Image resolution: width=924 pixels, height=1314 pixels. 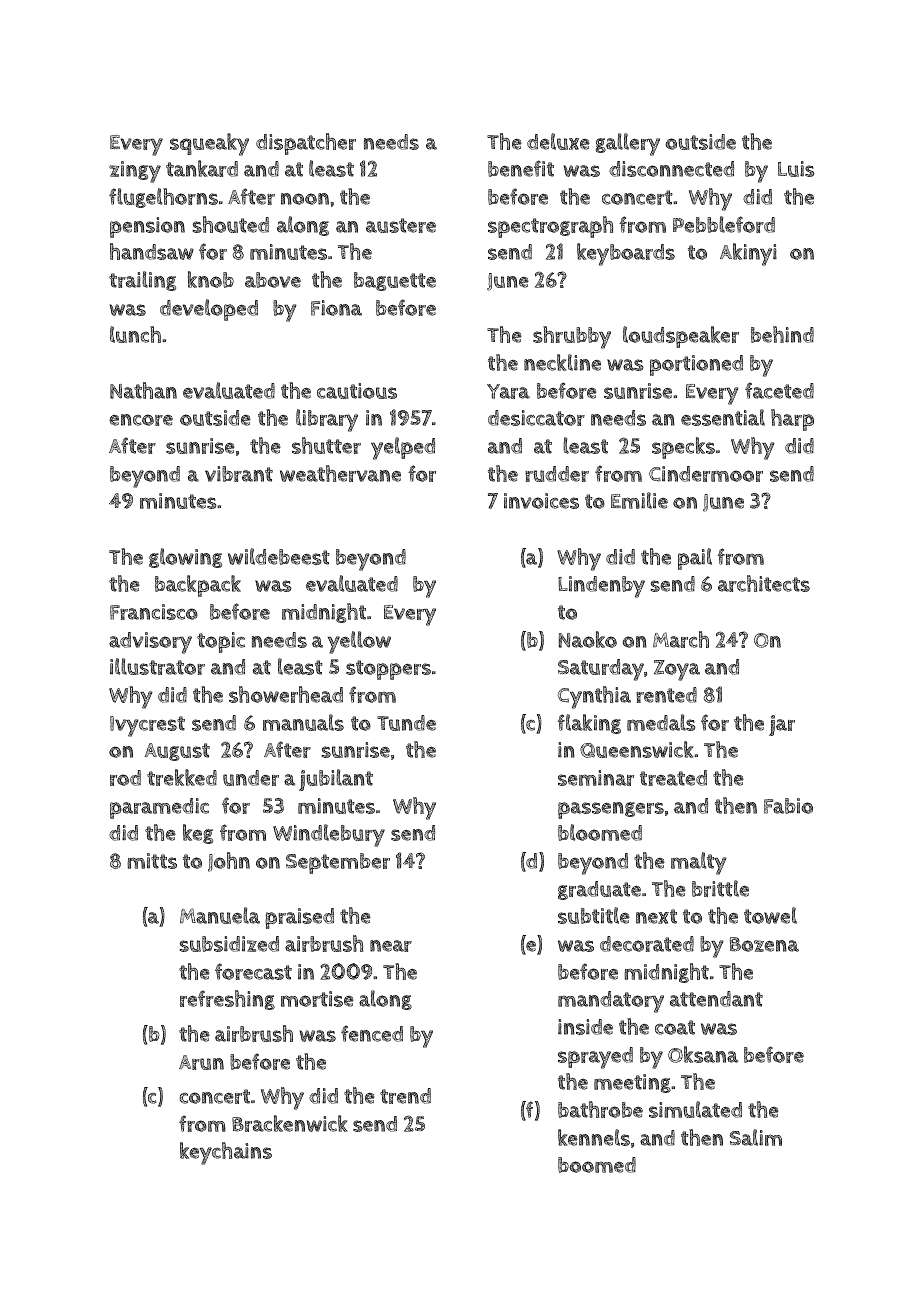 I want to click on austere, so click(x=401, y=225).
